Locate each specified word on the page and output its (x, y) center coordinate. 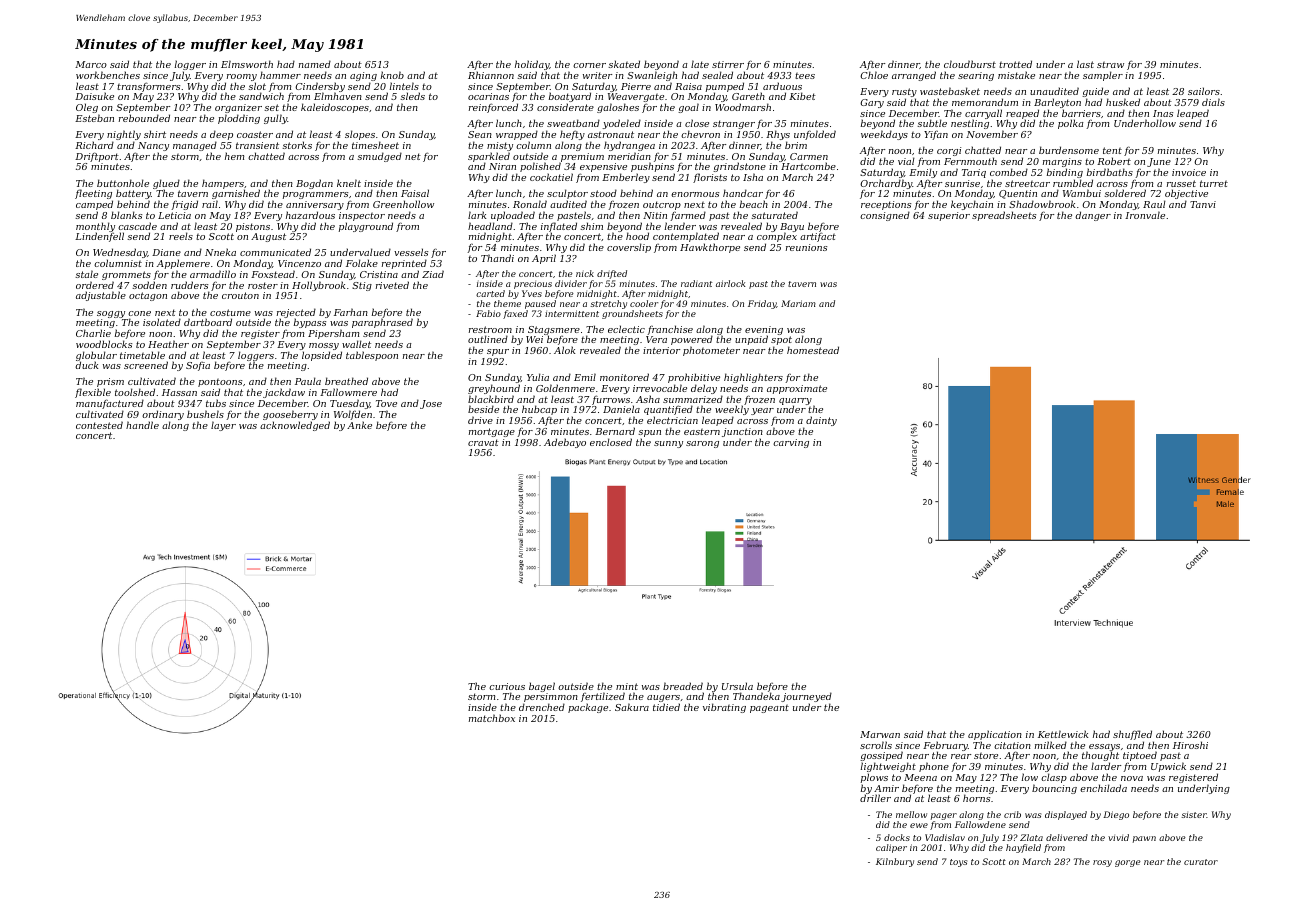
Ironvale (1145, 215)
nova (1132, 778)
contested (99, 425)
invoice (1189, 172)
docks (897, 837)
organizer (238, 109)
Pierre (636, 86)
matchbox (492, 718)
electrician (672, 420)
